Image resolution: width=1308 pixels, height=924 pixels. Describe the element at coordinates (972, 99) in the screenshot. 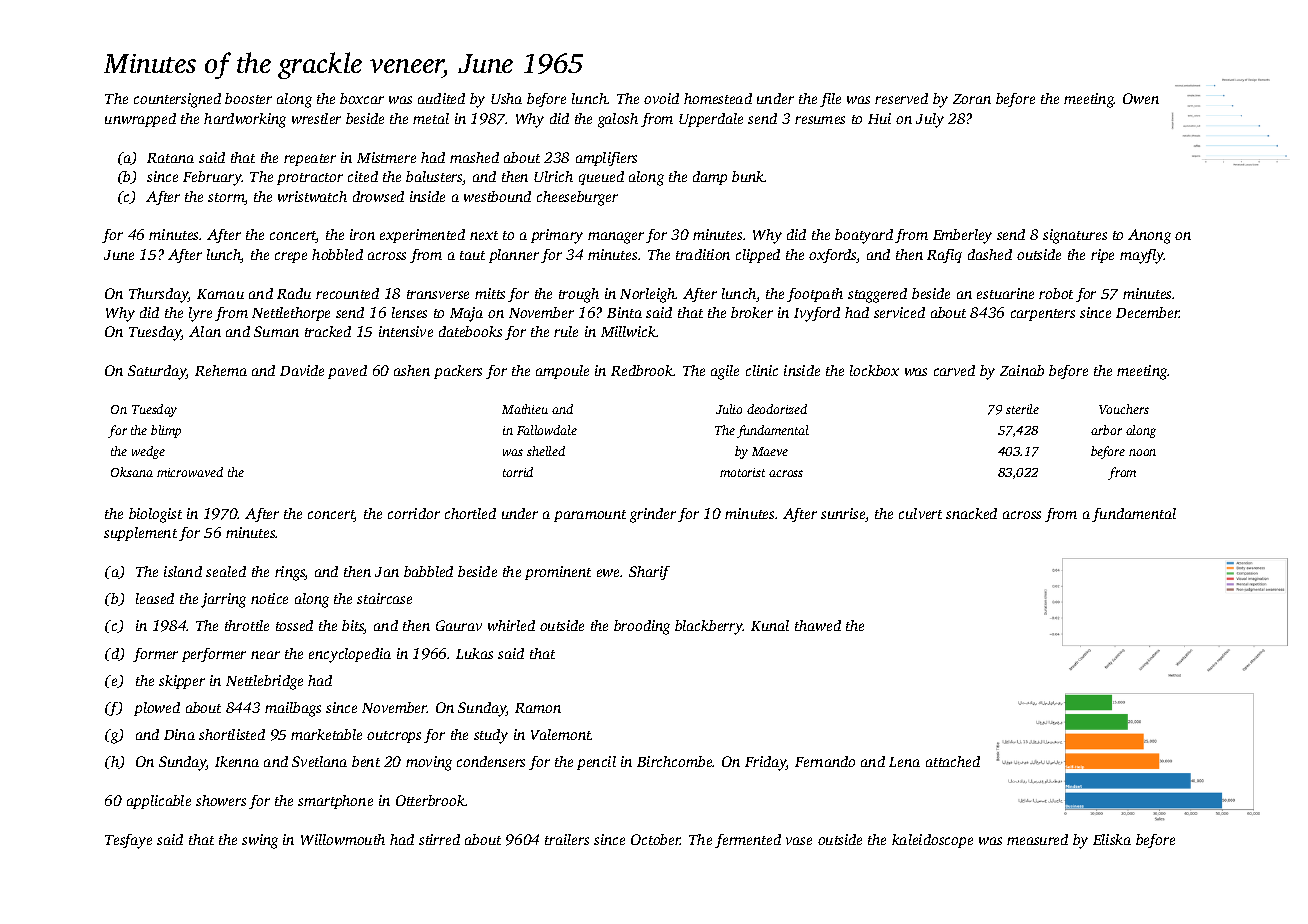

I see `Zoran` at that location.
